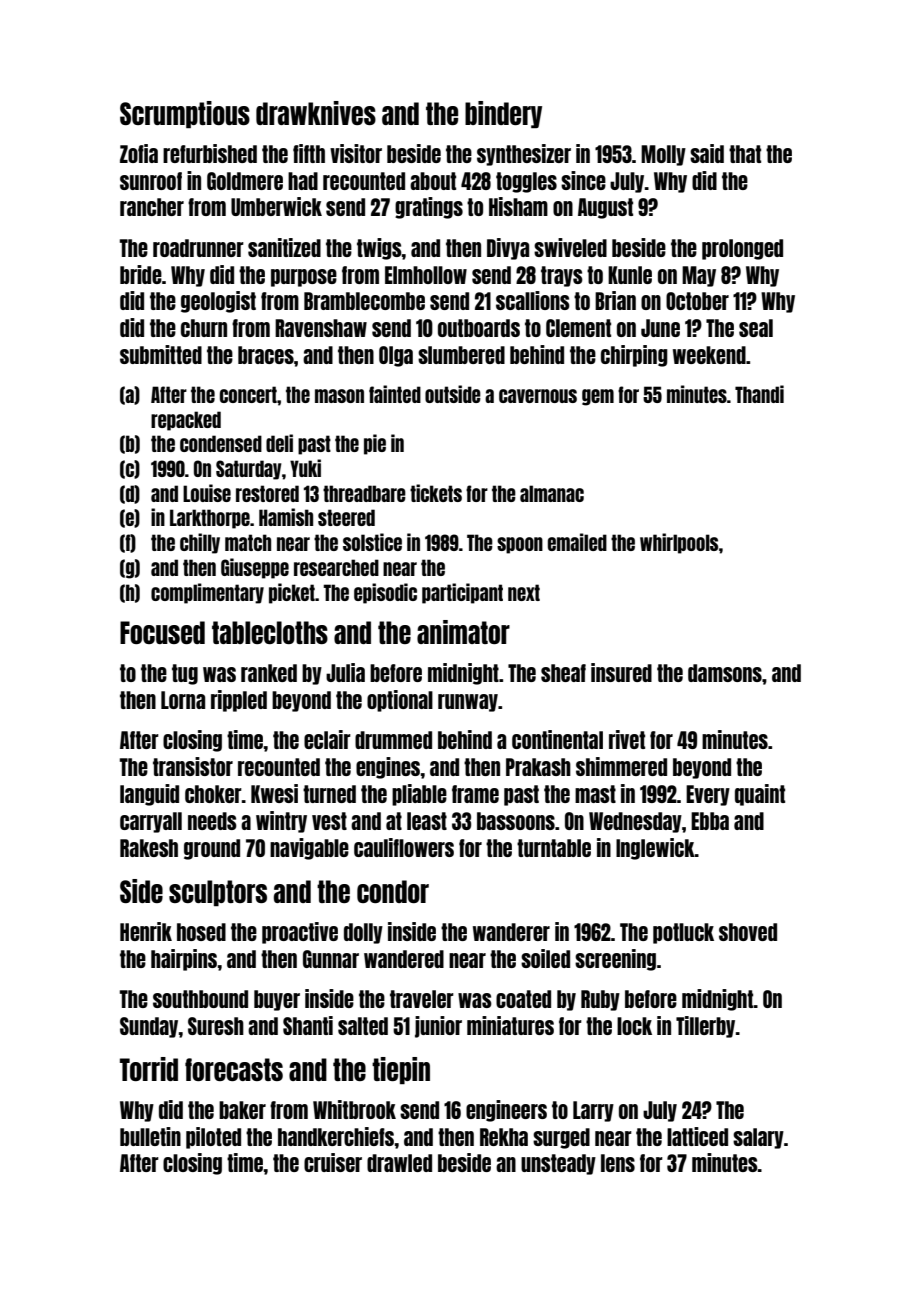 This document has width=924, height=1308. I want to click on animator, so click(463, 632).
